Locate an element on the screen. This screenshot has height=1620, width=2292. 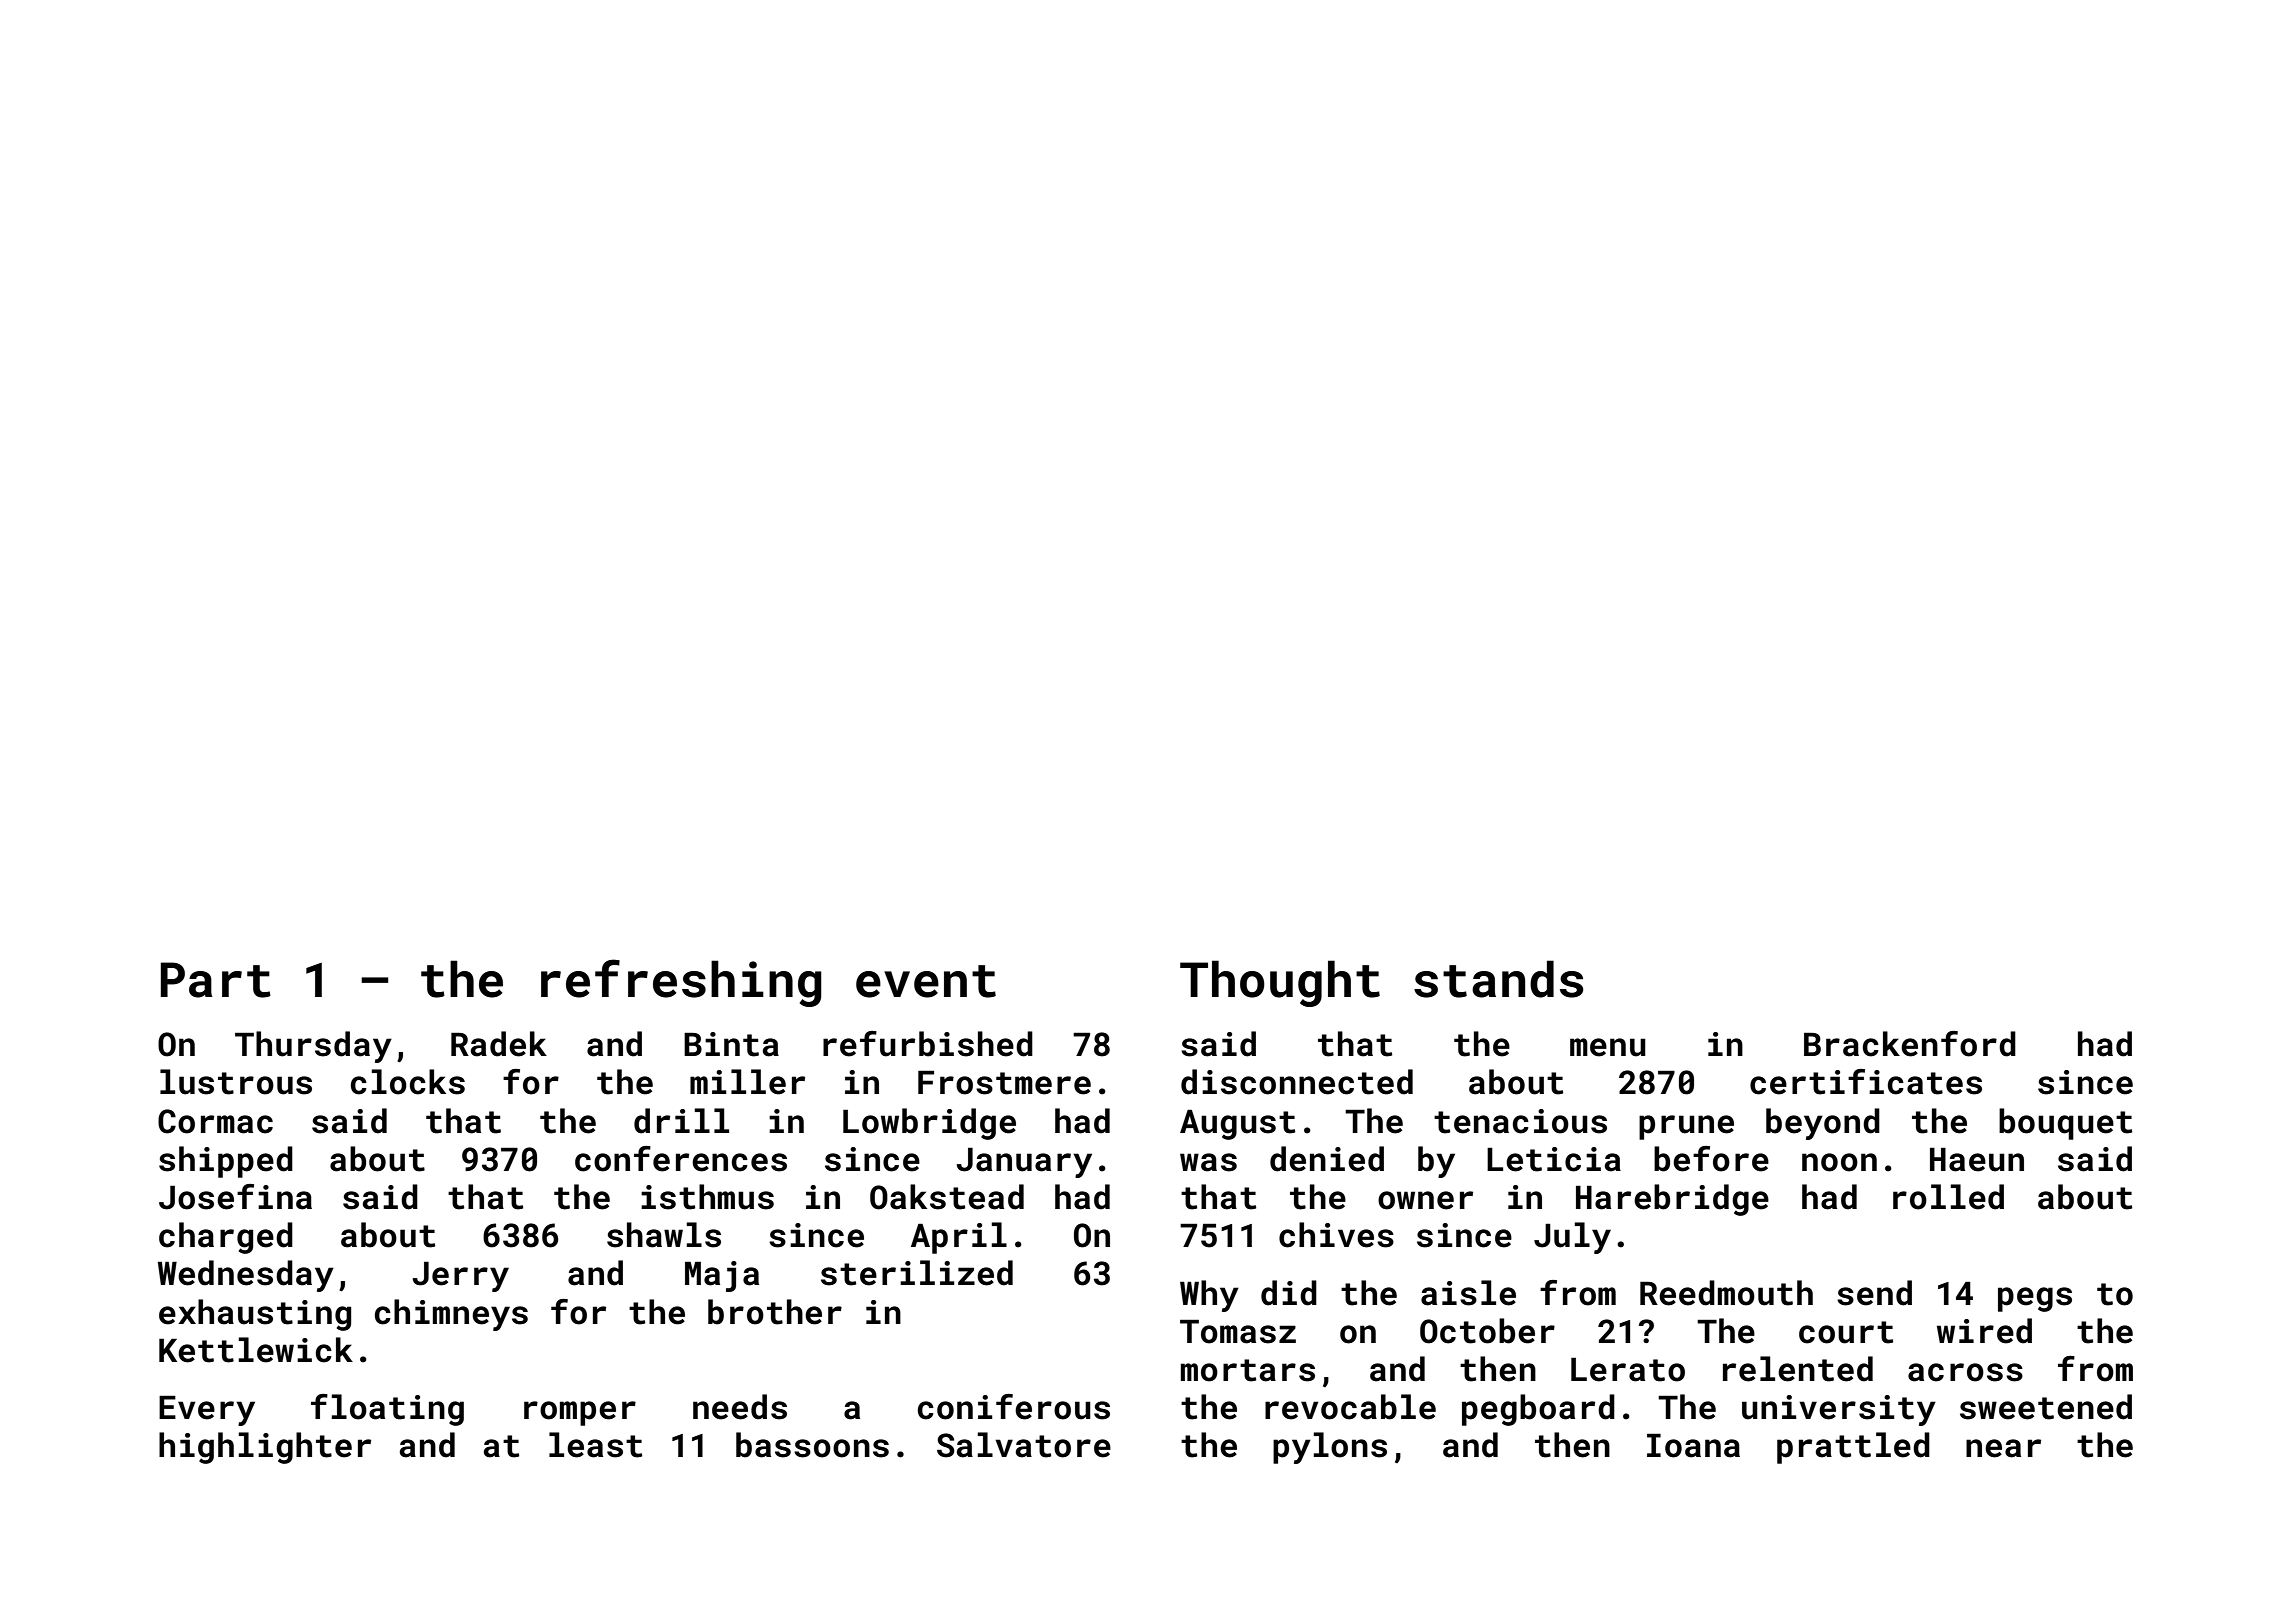
conferences is located at coordinates (681, 1159).
